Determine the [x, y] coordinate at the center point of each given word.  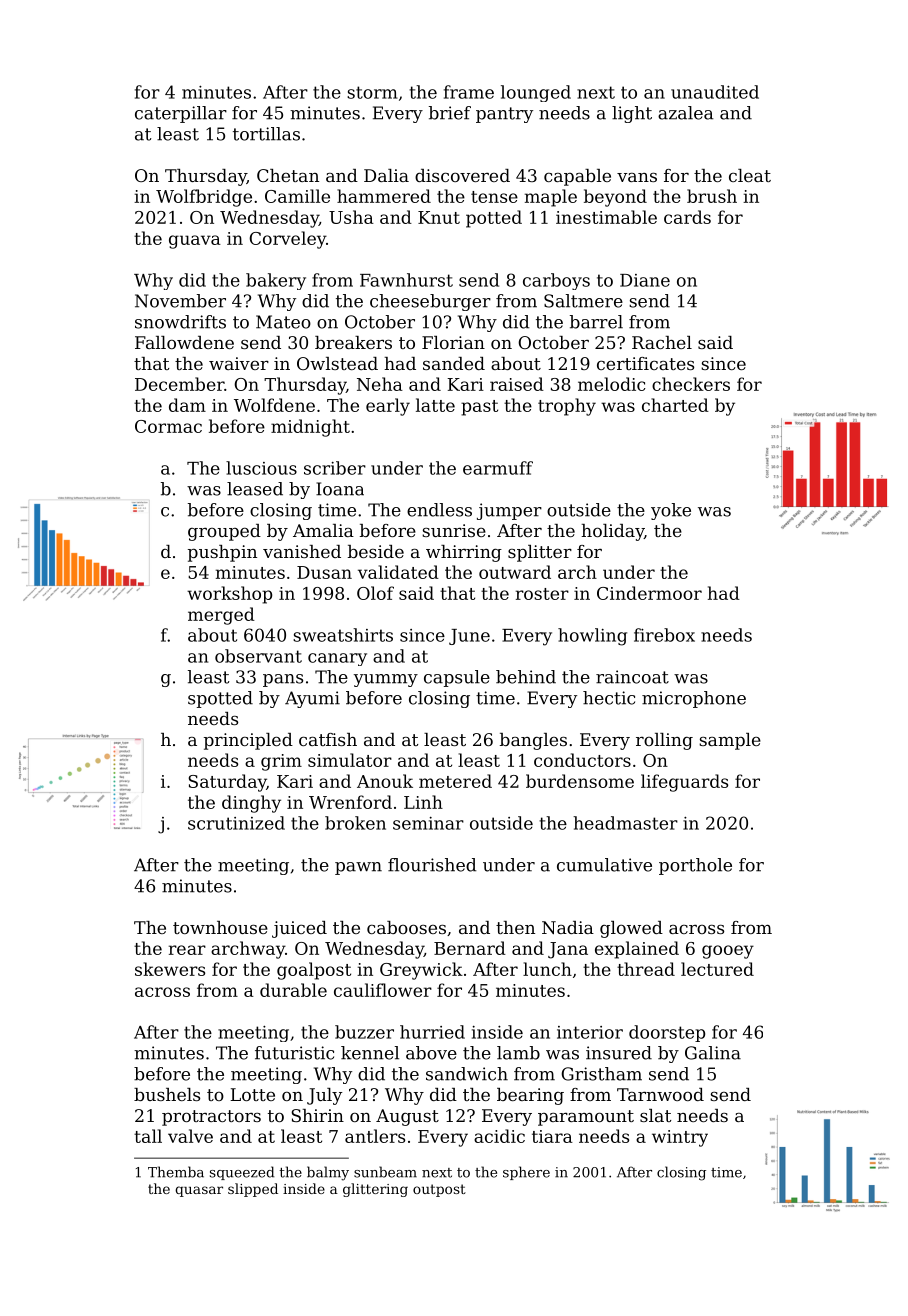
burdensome [580, 781]
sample [730, 741]
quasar [199, 1191]
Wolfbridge [204, 198]
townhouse [220, 927]
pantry [504, 115]
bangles [533, 741]
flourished [432, 865]
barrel [596, 322]
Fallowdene [184, 342]
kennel [370, 1053]
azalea [685, 113]
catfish [328, 739]
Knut [439, 217]
